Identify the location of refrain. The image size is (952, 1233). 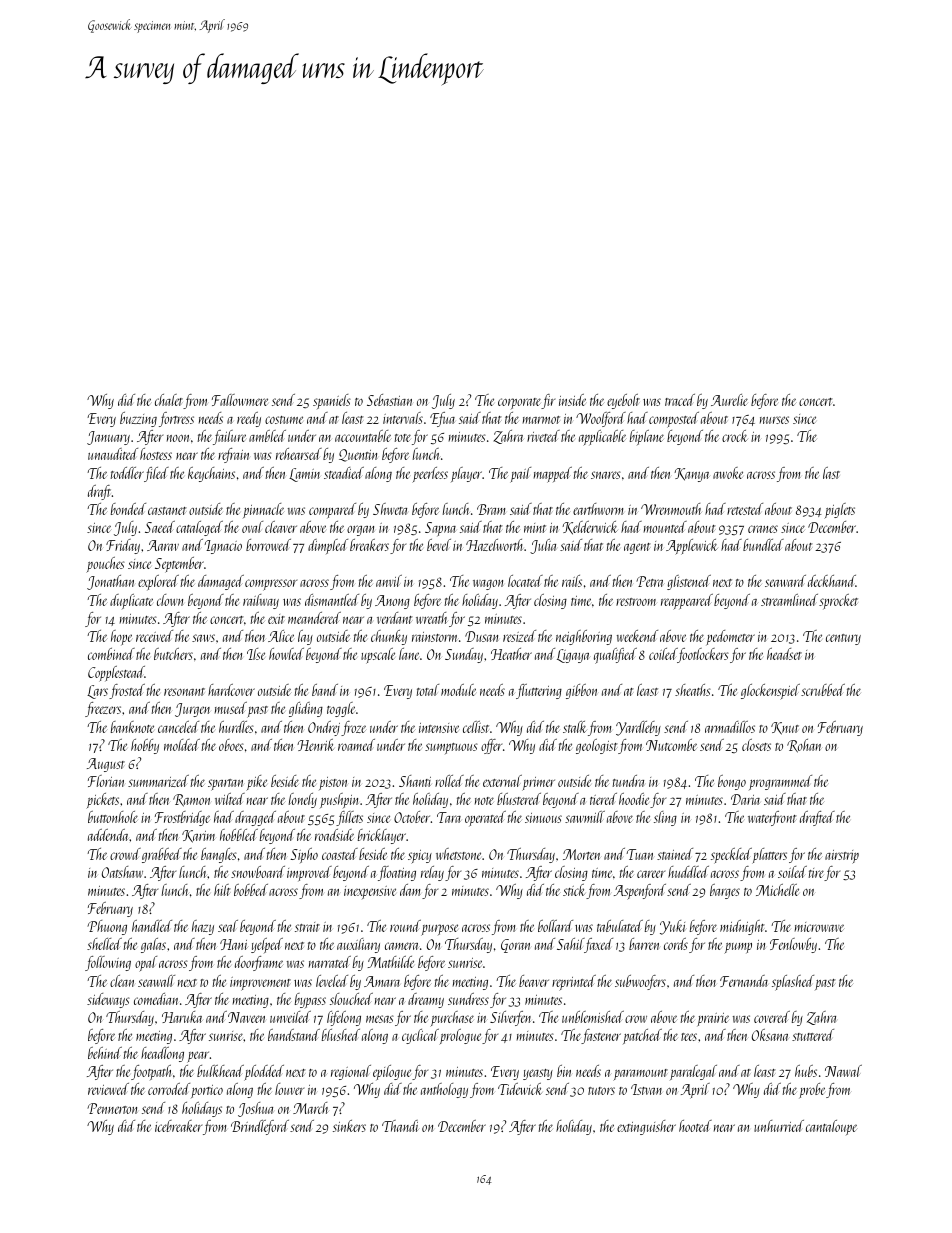
(233, 455).
